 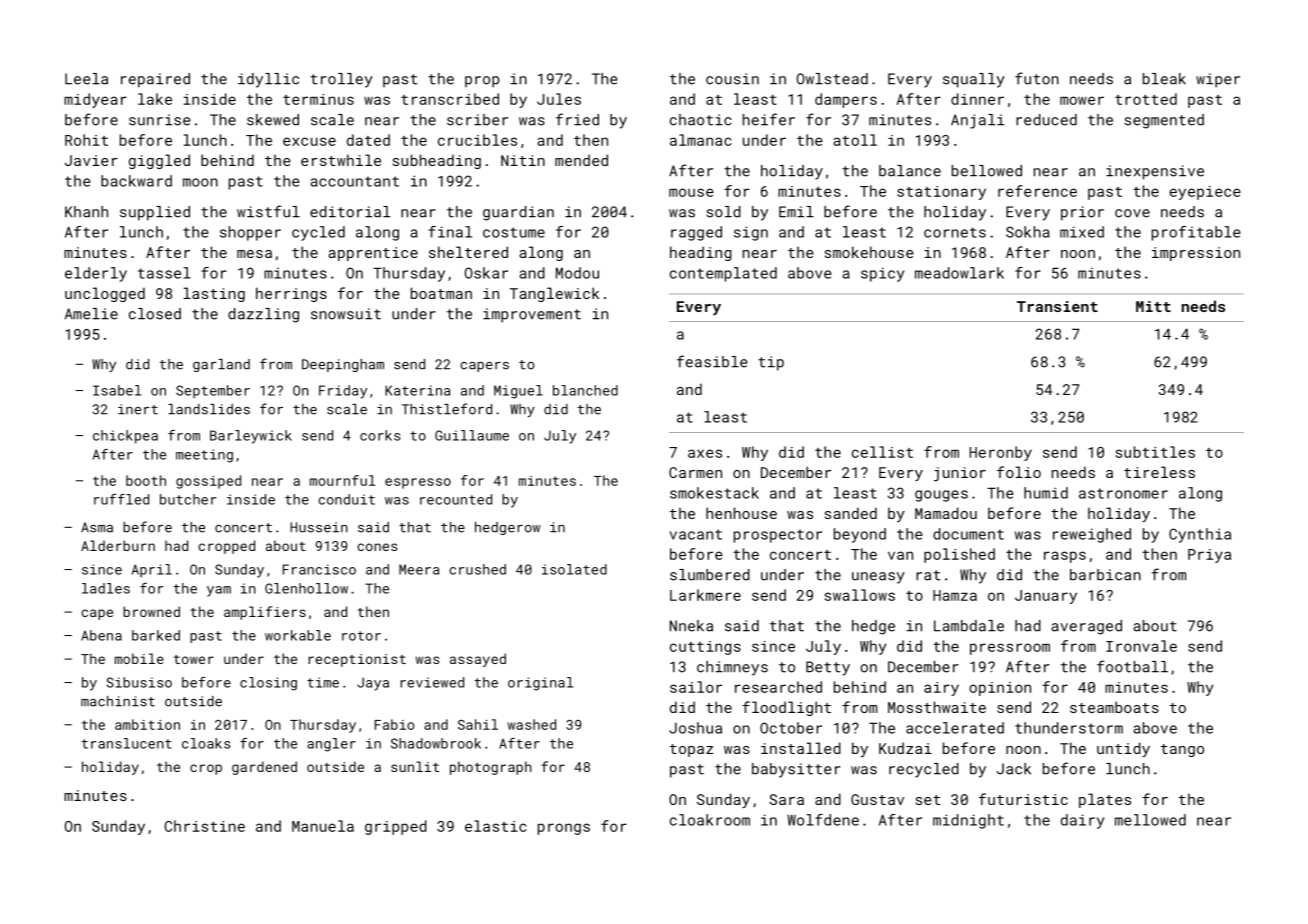 I want to click on Modou, so click(x=577, y=273).
